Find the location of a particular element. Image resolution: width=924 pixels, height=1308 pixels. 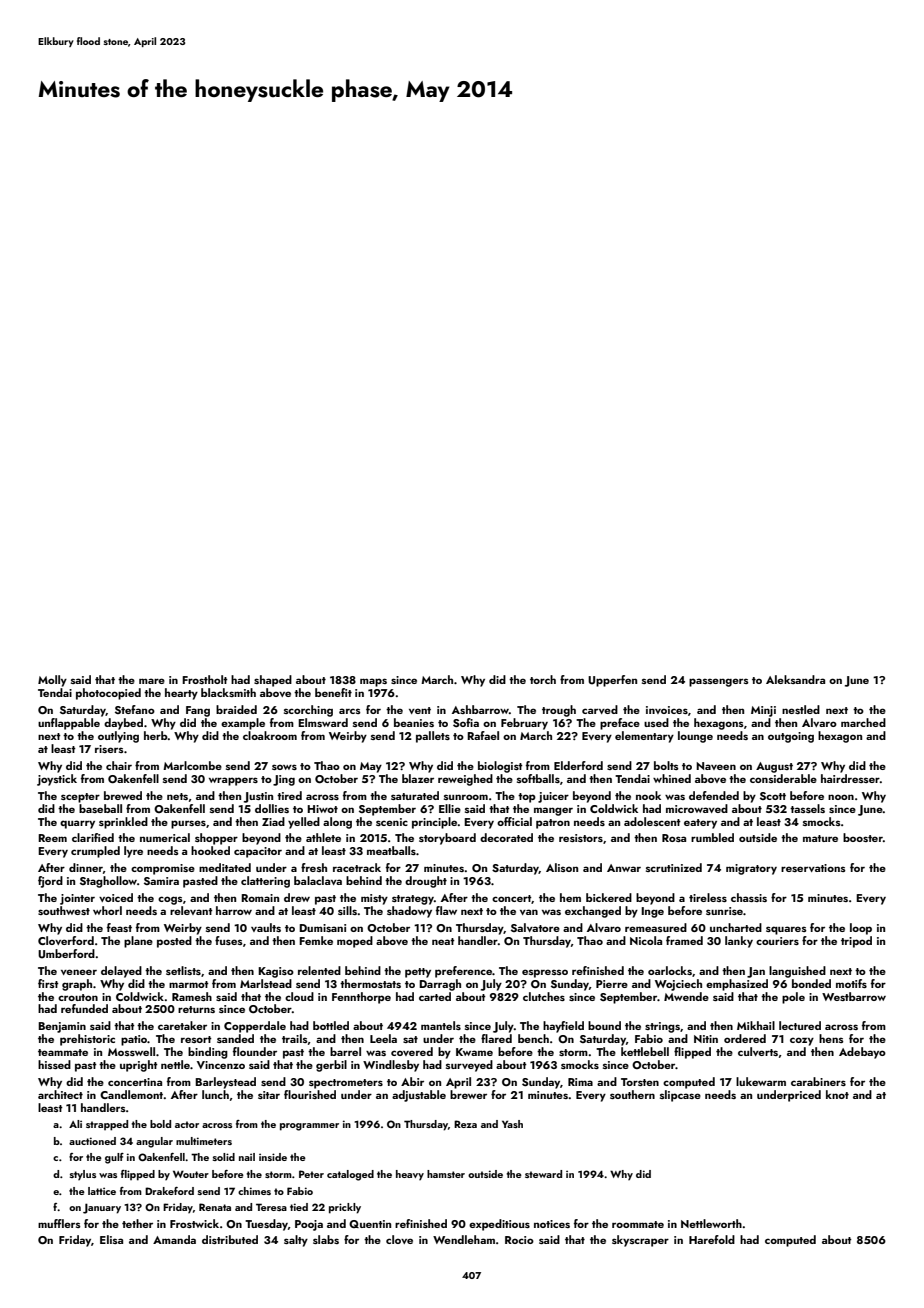

spectrometers is located at coordinates (346, 1084).
